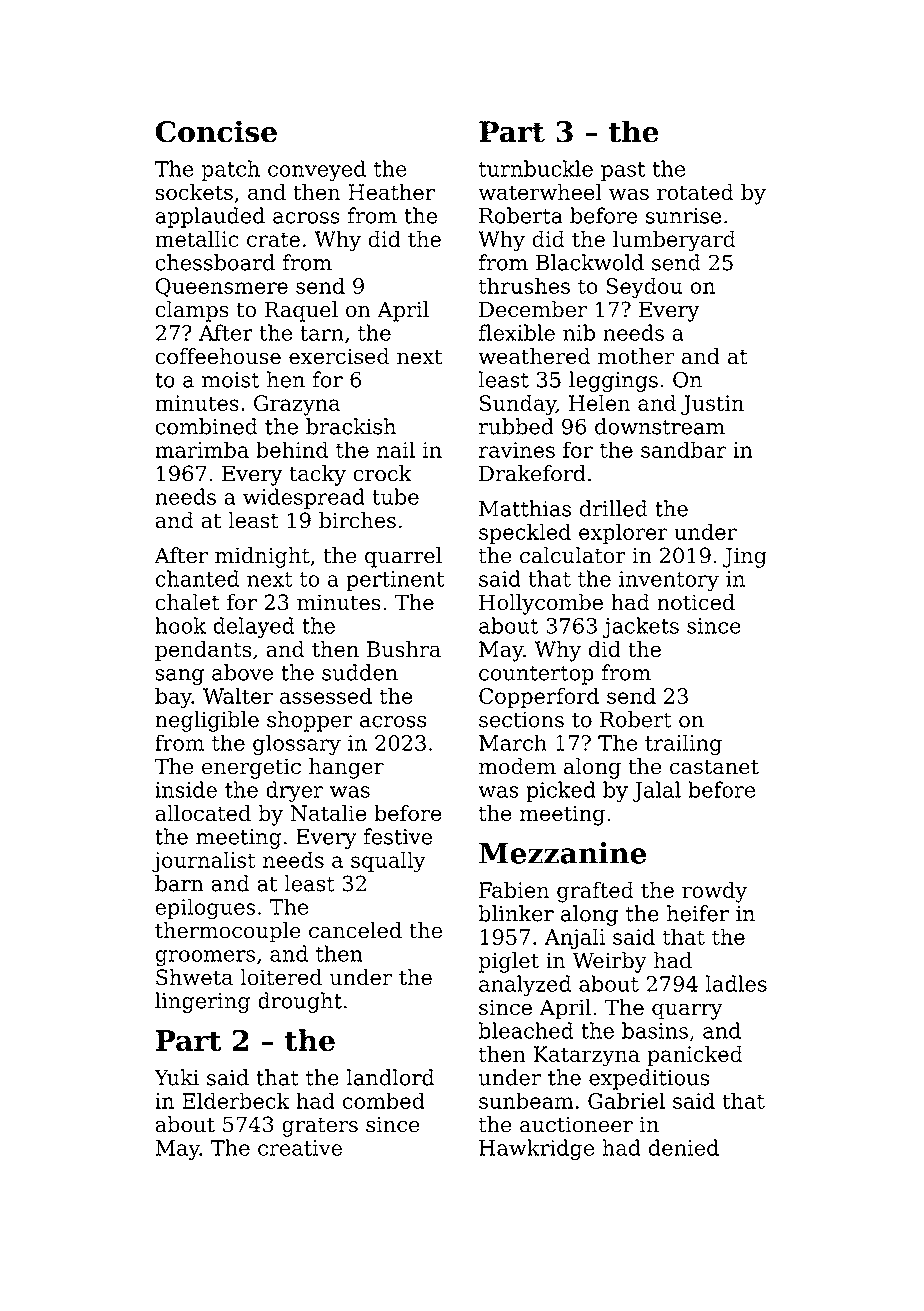 The width and height of the screenshot is (924, 1311). What do you see at coordinates (176, 1077) in the screenshot?
I see `Yuki` at bounding box center [176, 1077].
